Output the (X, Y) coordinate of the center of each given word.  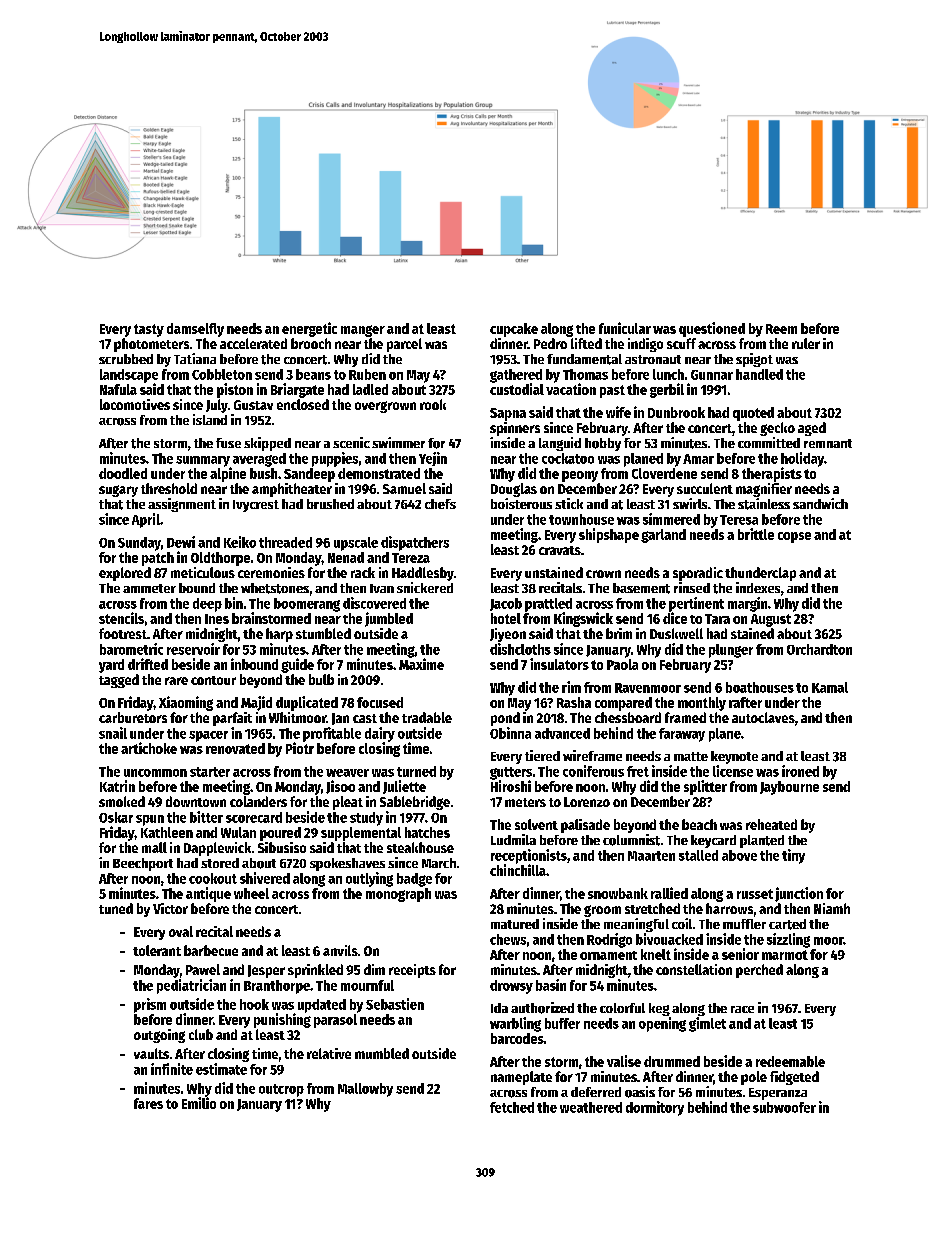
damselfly (195, 330)
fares (148, 1103)
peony (580, 476)
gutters (511, 773)
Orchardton (819, 649)
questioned (712, 329)
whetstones (275, 588)
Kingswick (583, 619)
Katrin (117, 786)
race (742, 1009)
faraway (682, 735)
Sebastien (395, 1004)
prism (150, 1005)
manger (363, 331)
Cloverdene (664, 473)
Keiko (240, 542)
